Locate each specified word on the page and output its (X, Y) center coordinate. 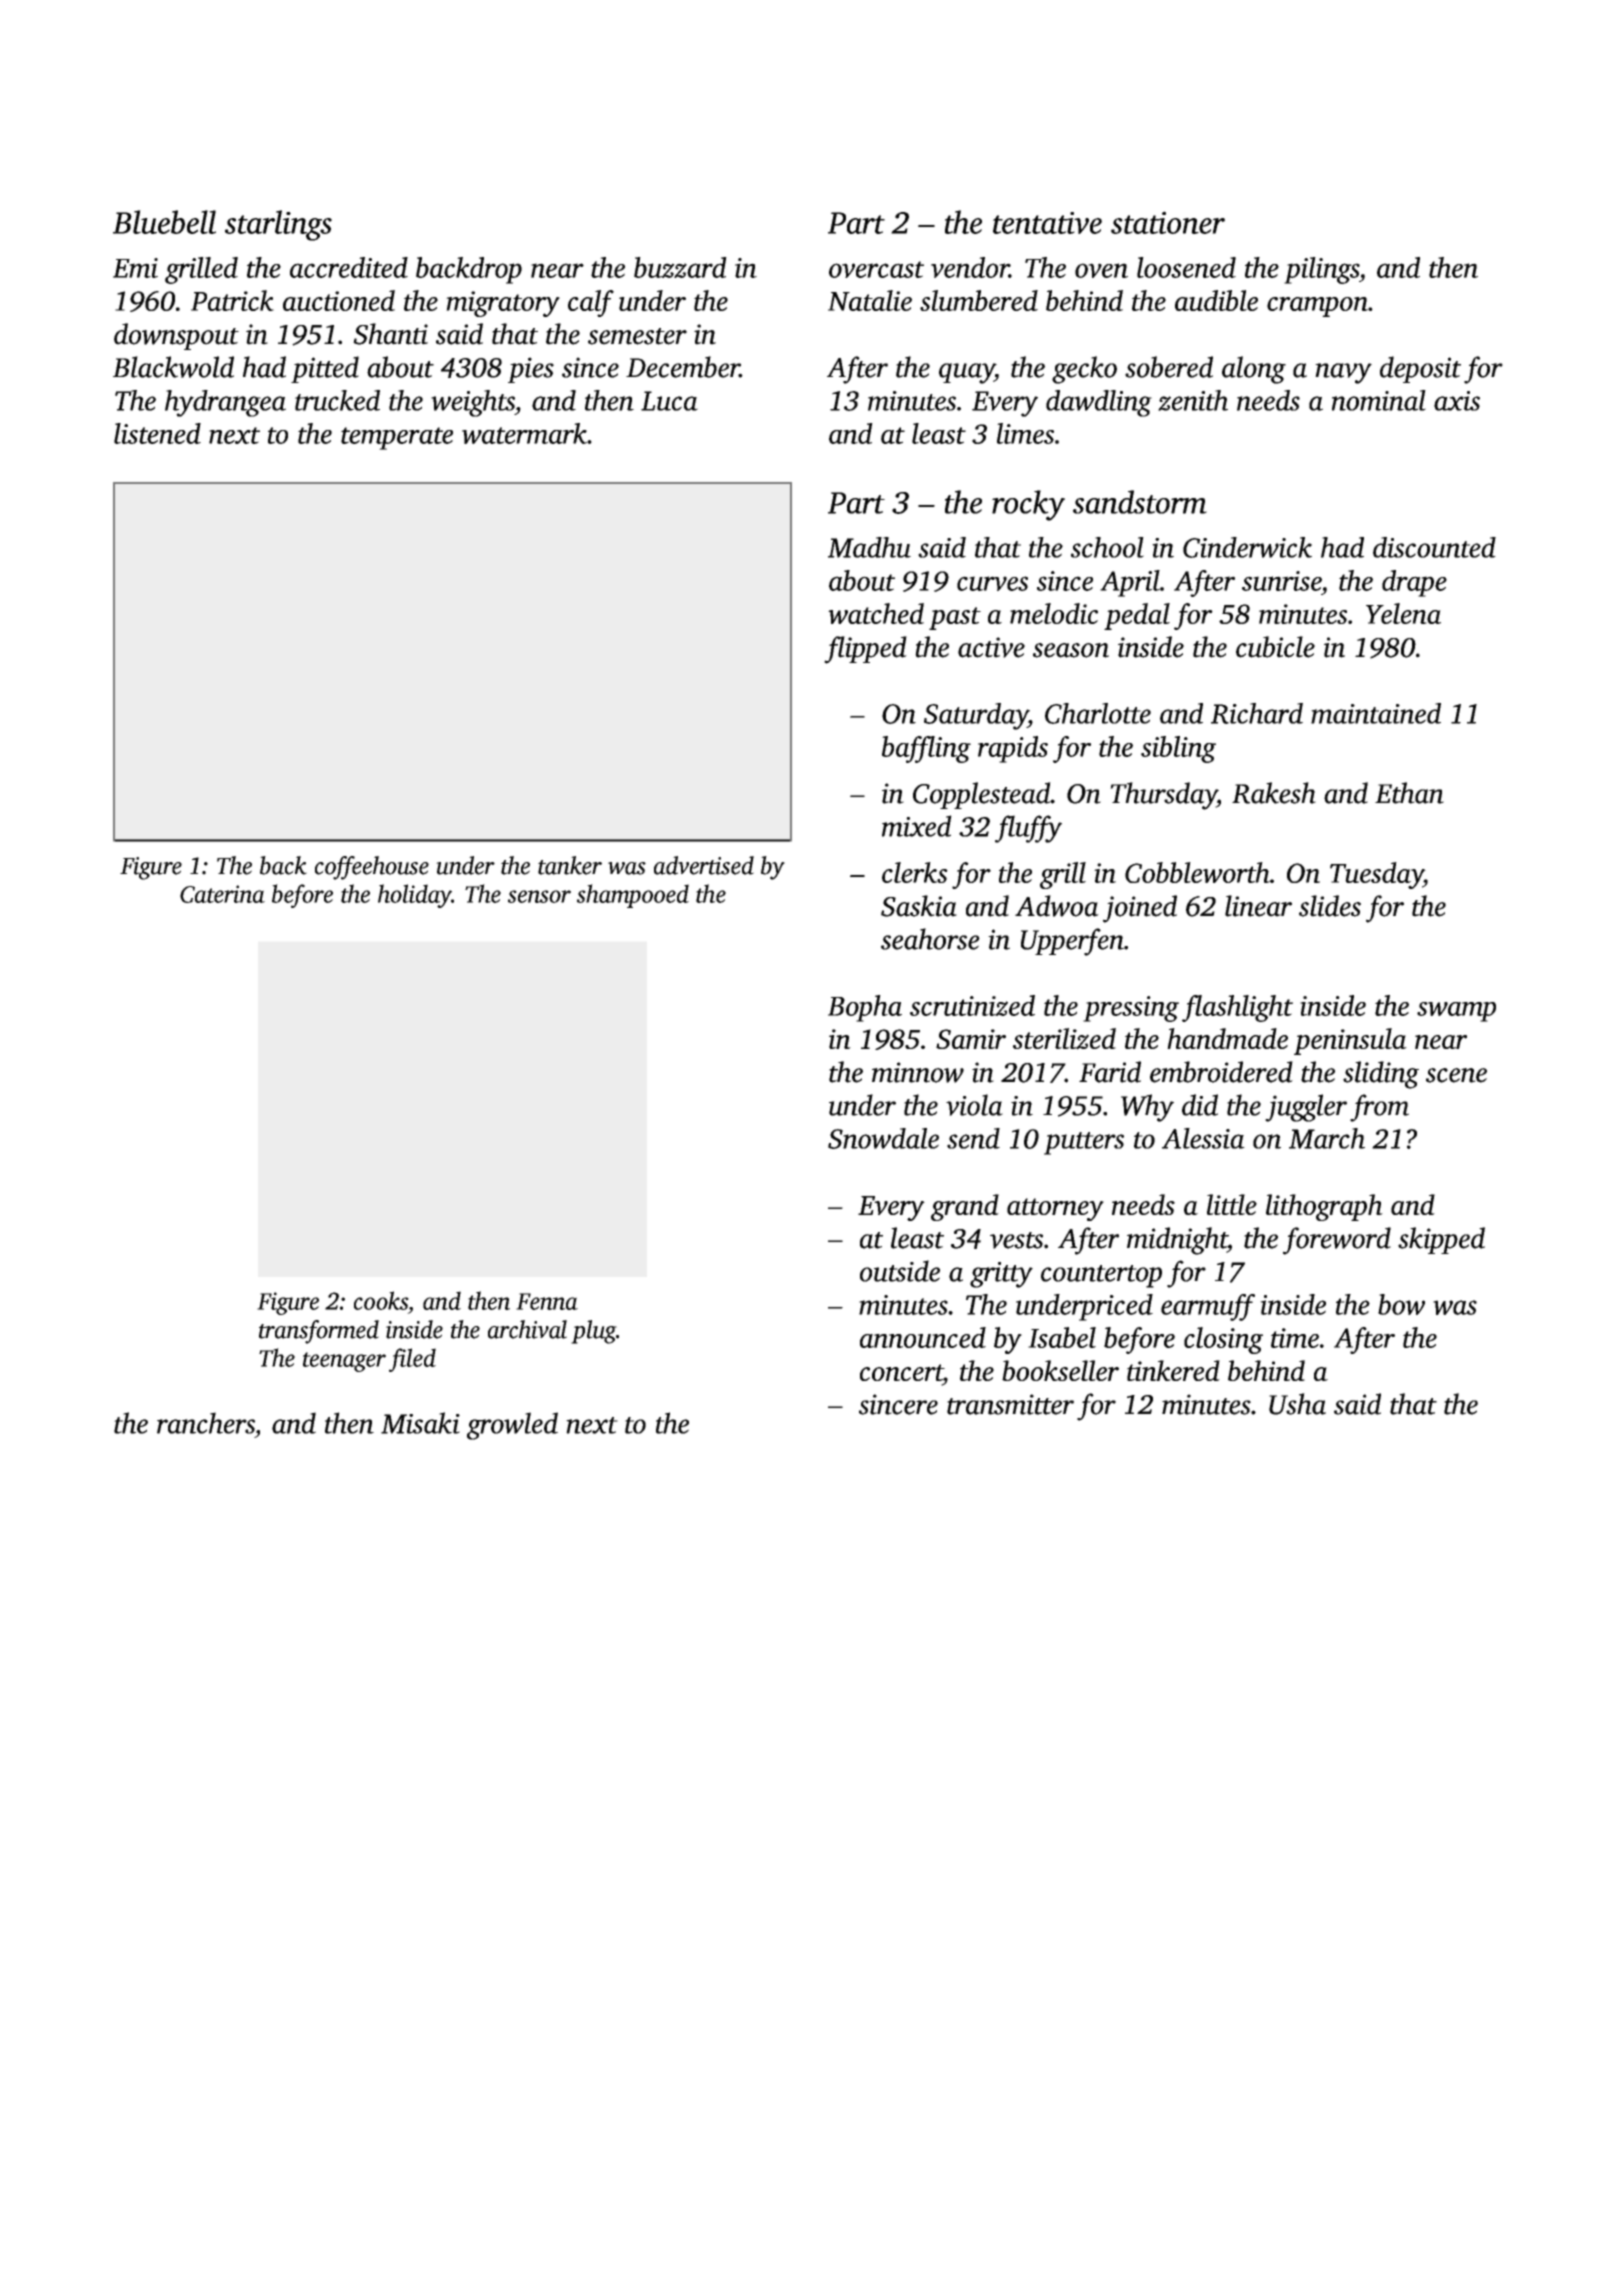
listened (157, 433)
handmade (1227, 1038)
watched (876, 613)
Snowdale (883, 1138)
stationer (1168, 222)
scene (1456, 1075)
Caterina (222, 894)
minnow (918, 1072)
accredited (349, 267)
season (1071, 650)
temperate (397, 438)
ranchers (206, 1423)
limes (1025, 433)
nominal (1379, 400)
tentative (1047, 223)
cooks (381, 1300)
